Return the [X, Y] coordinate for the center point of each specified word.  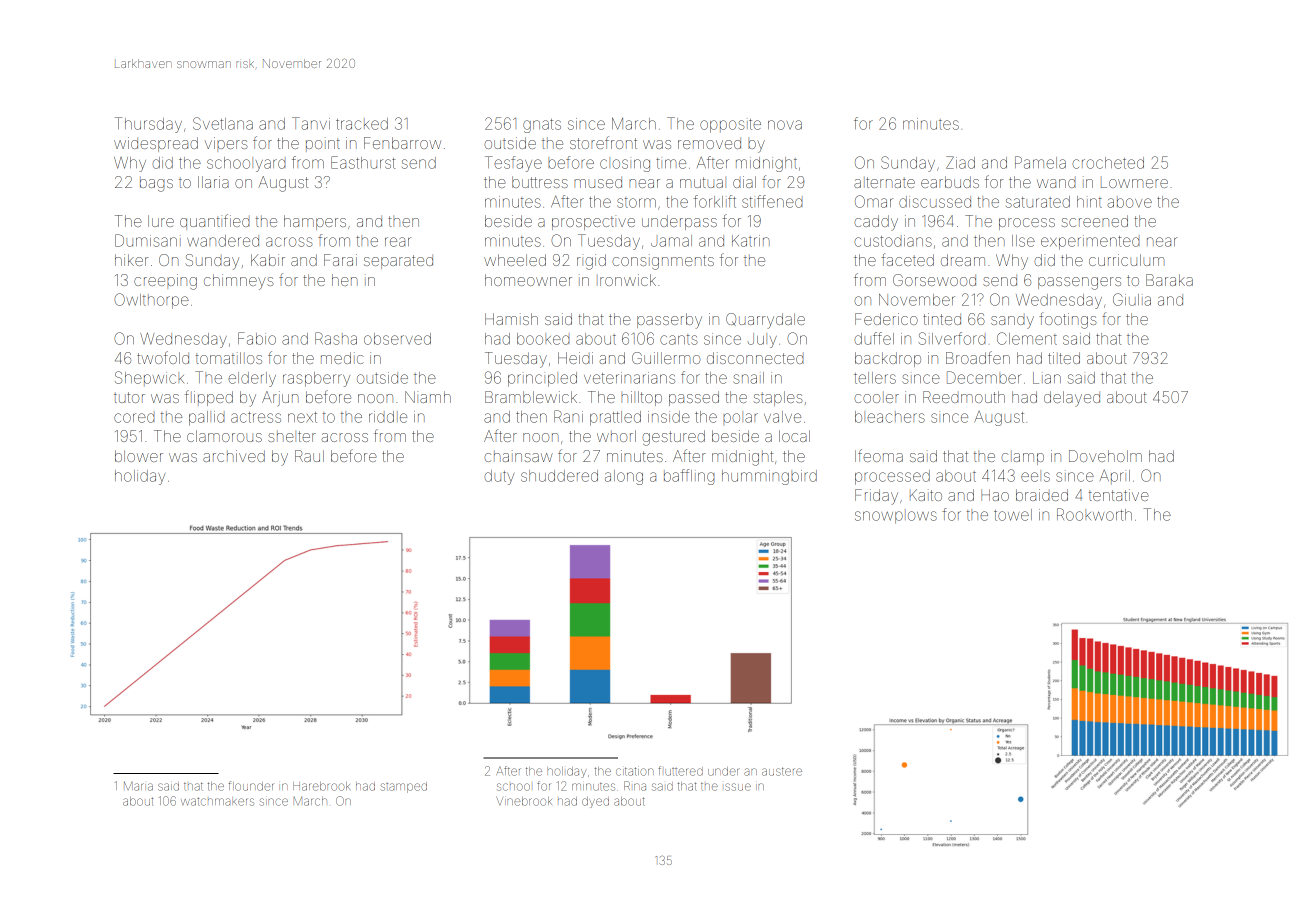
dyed [595, 802]
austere [782, 771]
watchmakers [217, 801]
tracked [362, 124]
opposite [730, 126]
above [1130, 202]
